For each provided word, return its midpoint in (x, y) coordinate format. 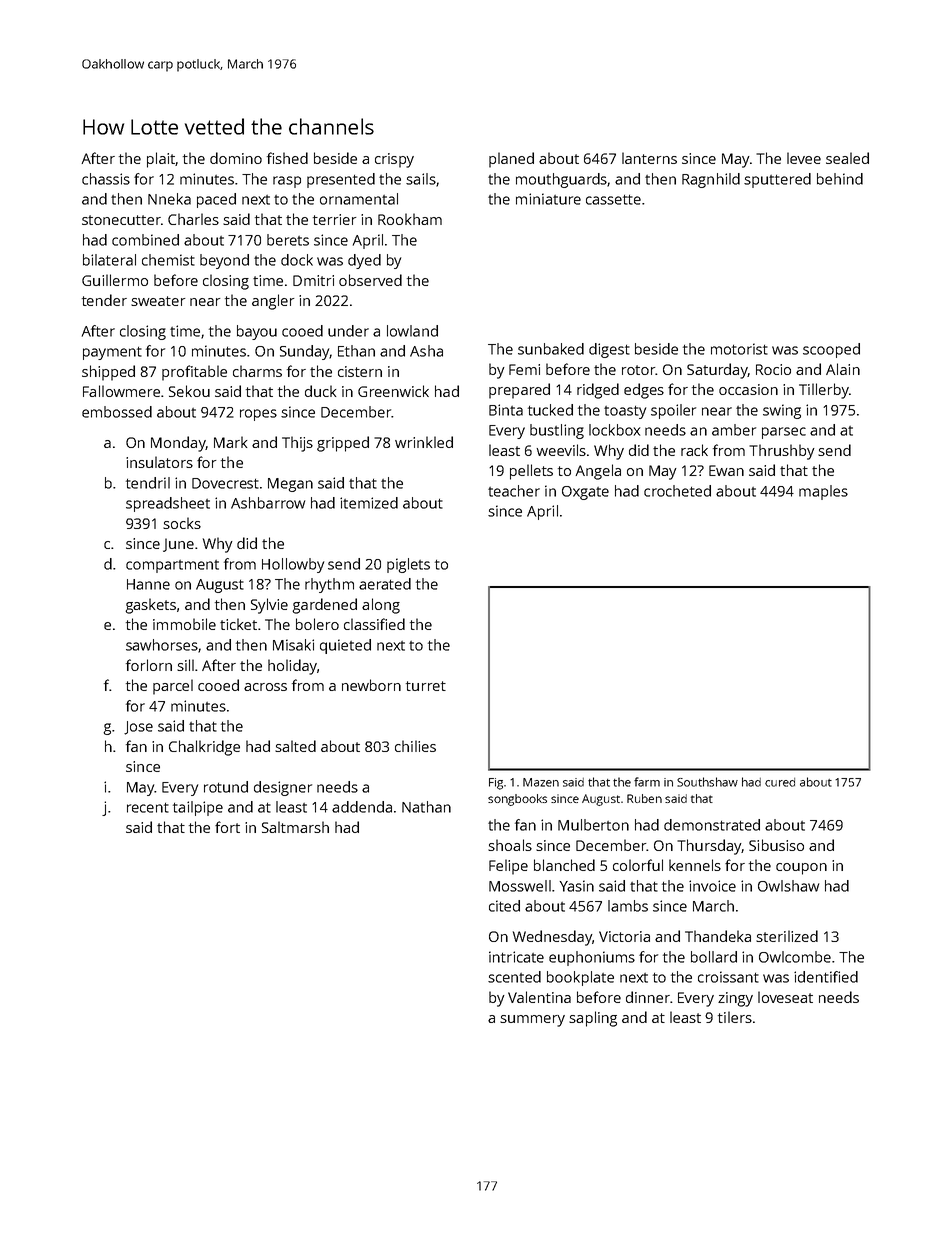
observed (370, 280)
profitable (194, 373)
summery (532, 1021)
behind (840, 179)
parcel (173, 687)
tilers (735, 1017)
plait (161, 160)
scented (514, 977)
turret (426, 686)
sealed (847, 158)
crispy (394, 160)
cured (780, 782)
